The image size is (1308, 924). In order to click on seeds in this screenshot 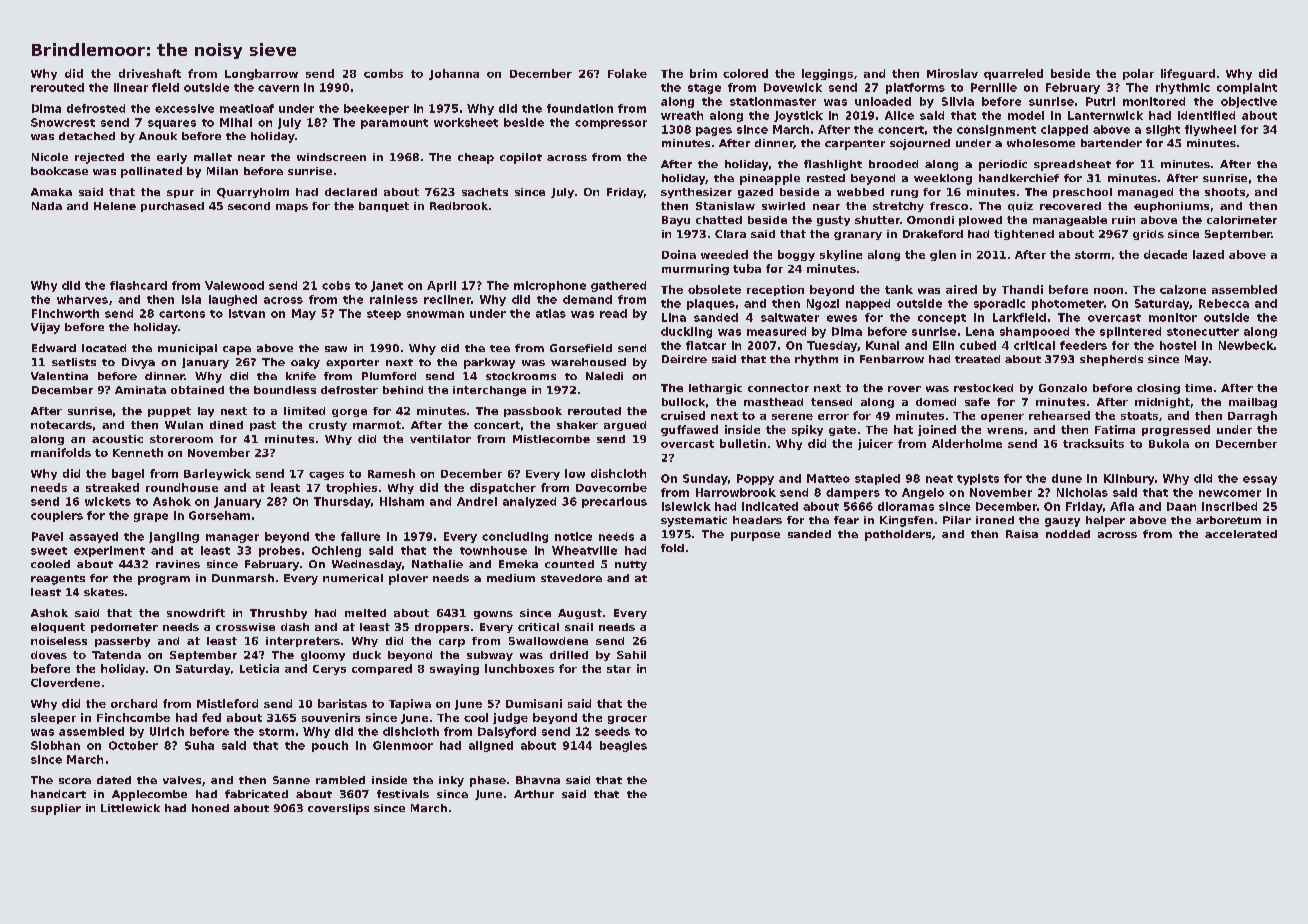, I will do `click(612, 731)`.
